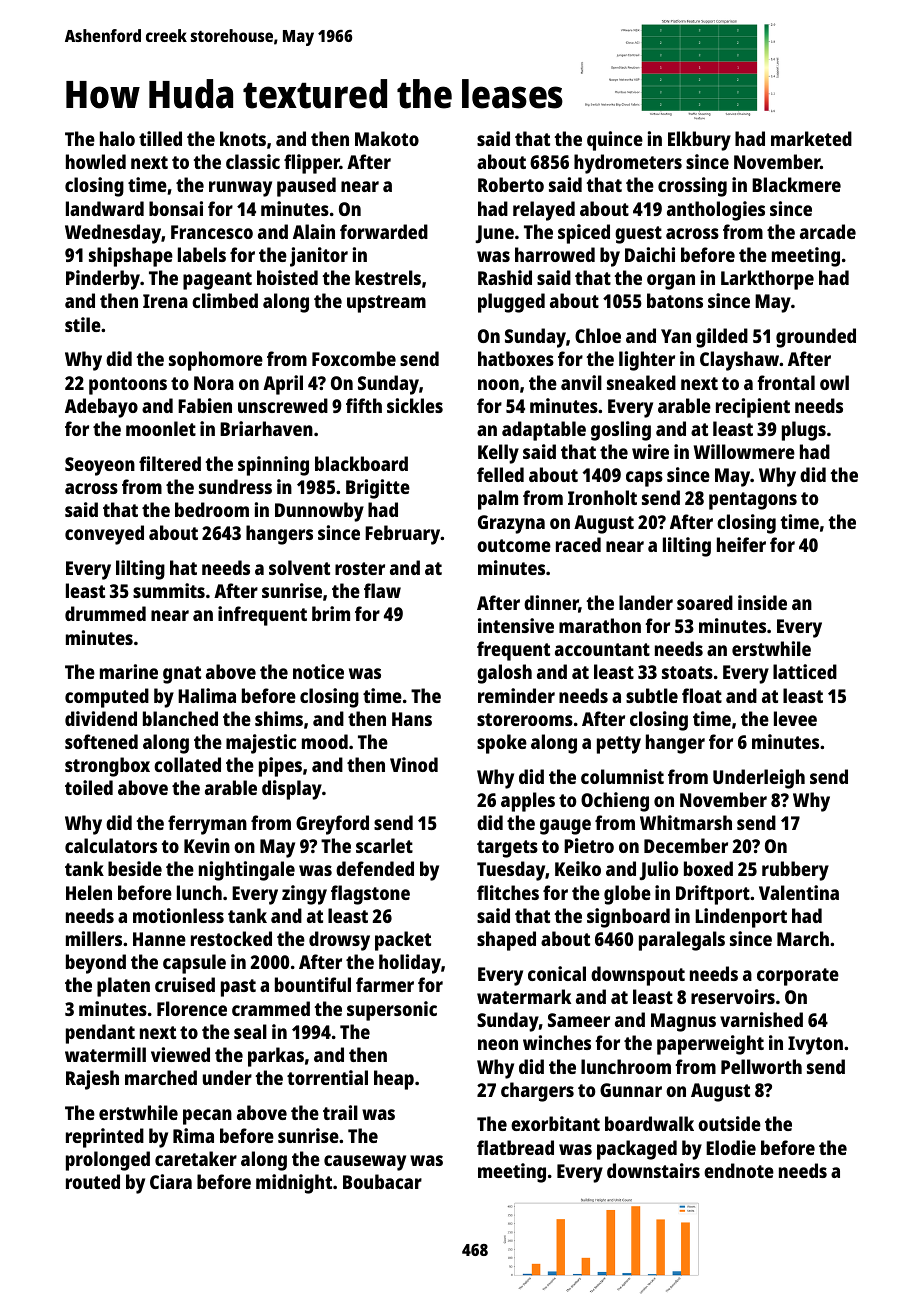 The image size is (924, 1314). What do you see at coordinates (287, 277) in the document?
I see `hoisted` at bounding box center [287, 277].
